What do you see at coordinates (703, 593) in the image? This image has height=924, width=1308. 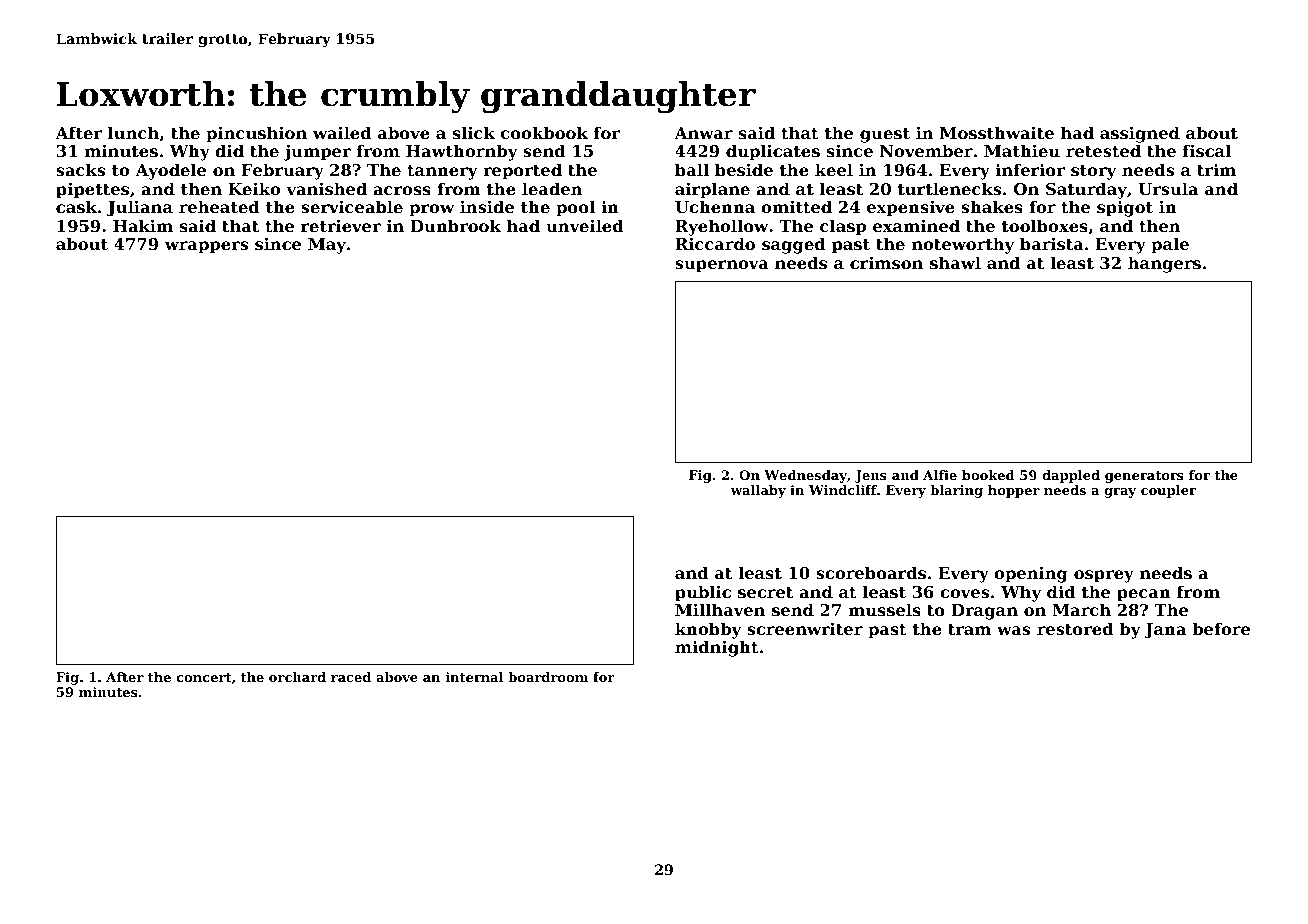 I see `public` at bounding box center [703, 593].
